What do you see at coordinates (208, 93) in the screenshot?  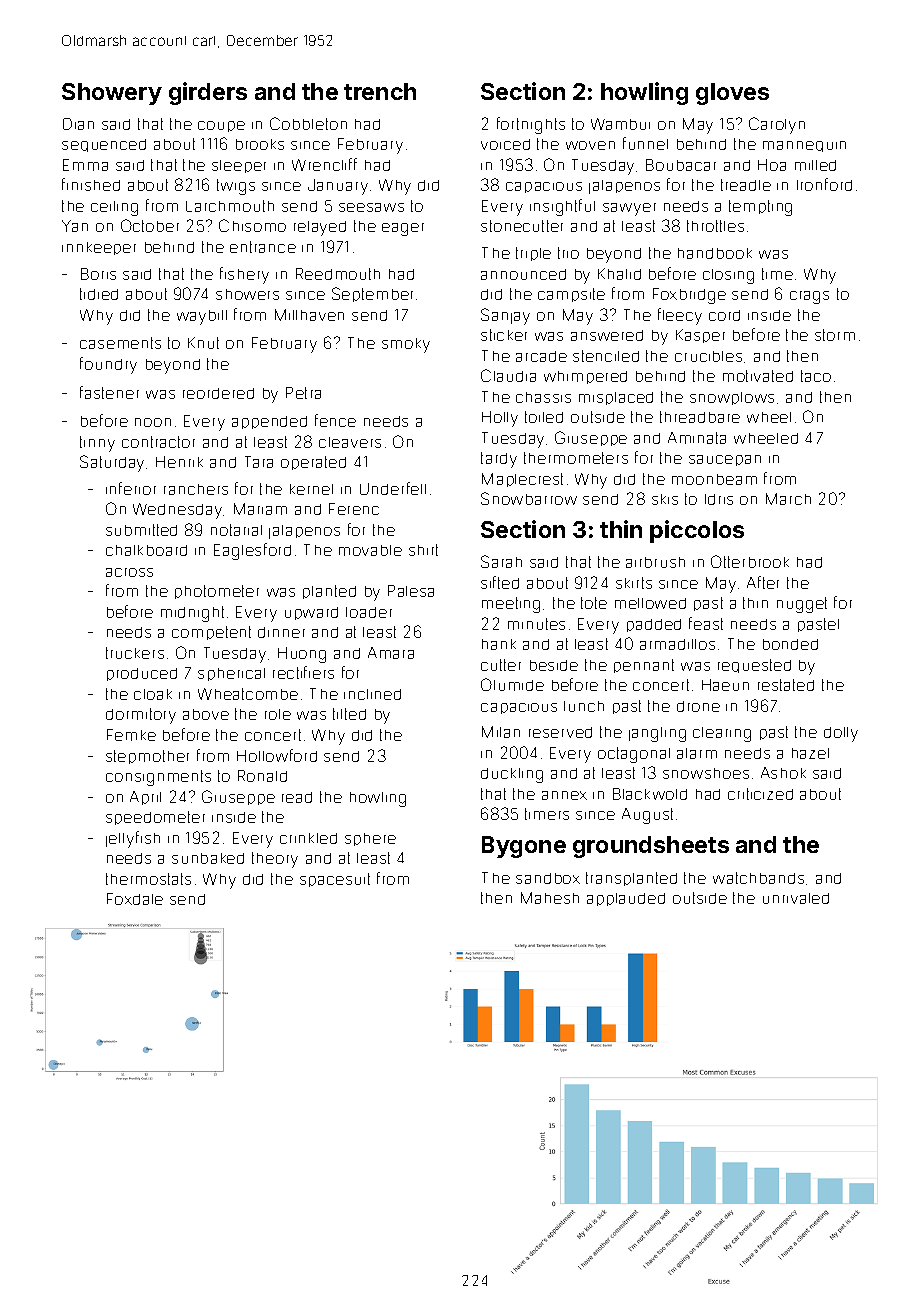 I see `girders` at bounding box center [208, 93].
